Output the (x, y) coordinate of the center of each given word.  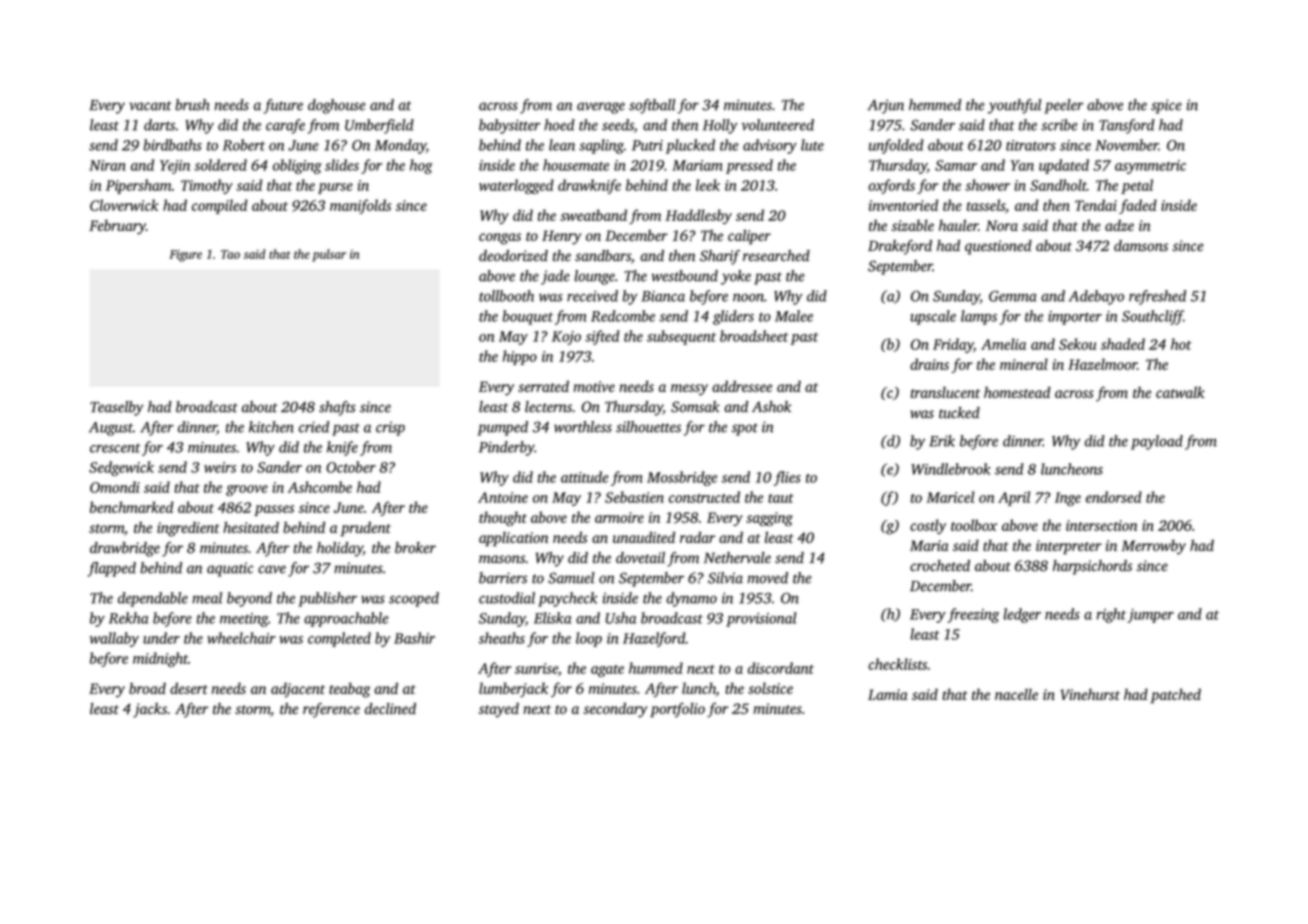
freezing (973, 615)
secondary (615, 710)
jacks (150, 710)
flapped (111, 569)
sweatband (593, 215)
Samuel (571, 578)
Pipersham (139, 186)
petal (1137, 186)
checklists (897, 664)
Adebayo (1096, 297)
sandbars (603, 256)
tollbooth (506, 296)
